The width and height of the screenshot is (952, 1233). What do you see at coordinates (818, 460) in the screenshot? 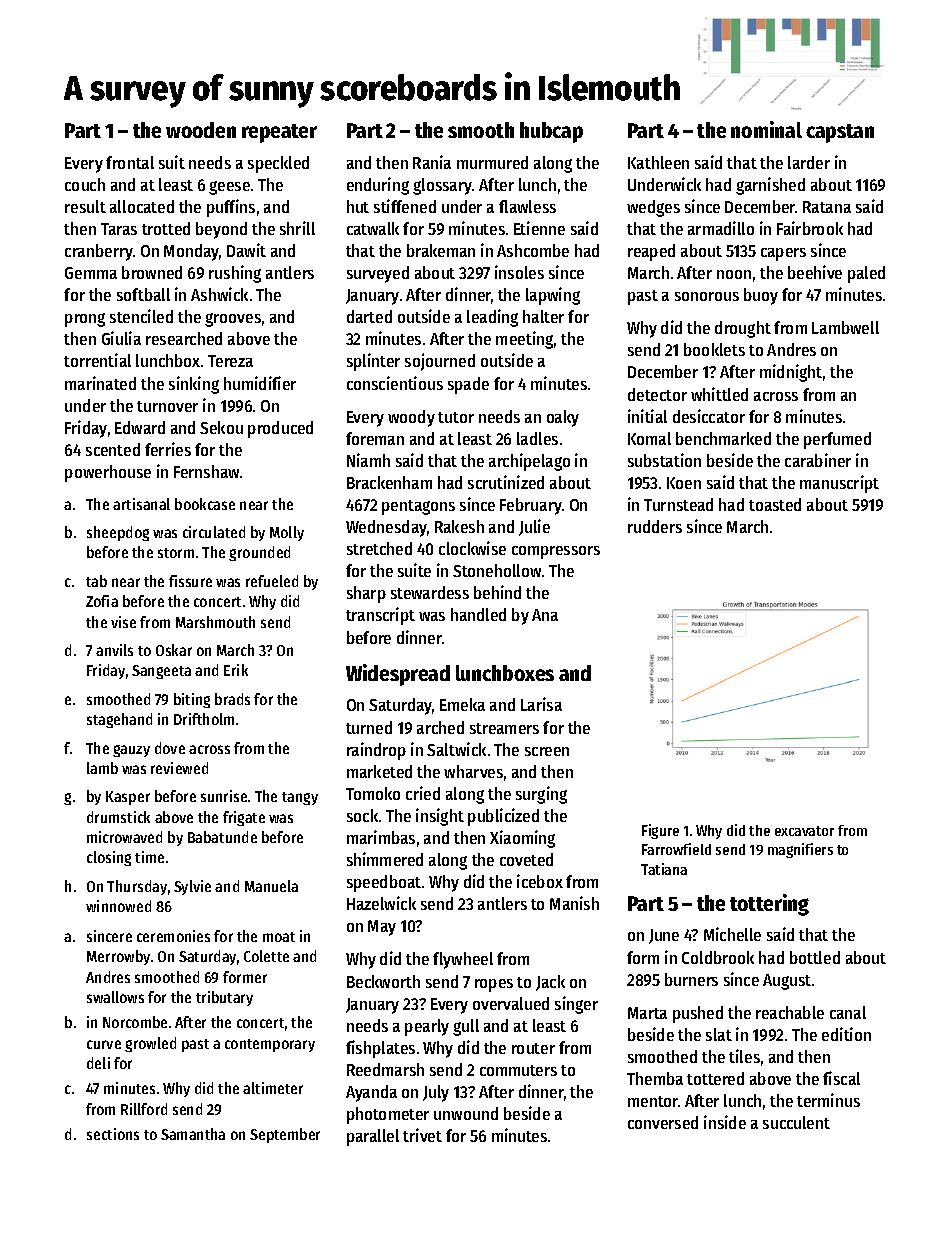
I see `carabiner` at bounding box center [818, 460].
